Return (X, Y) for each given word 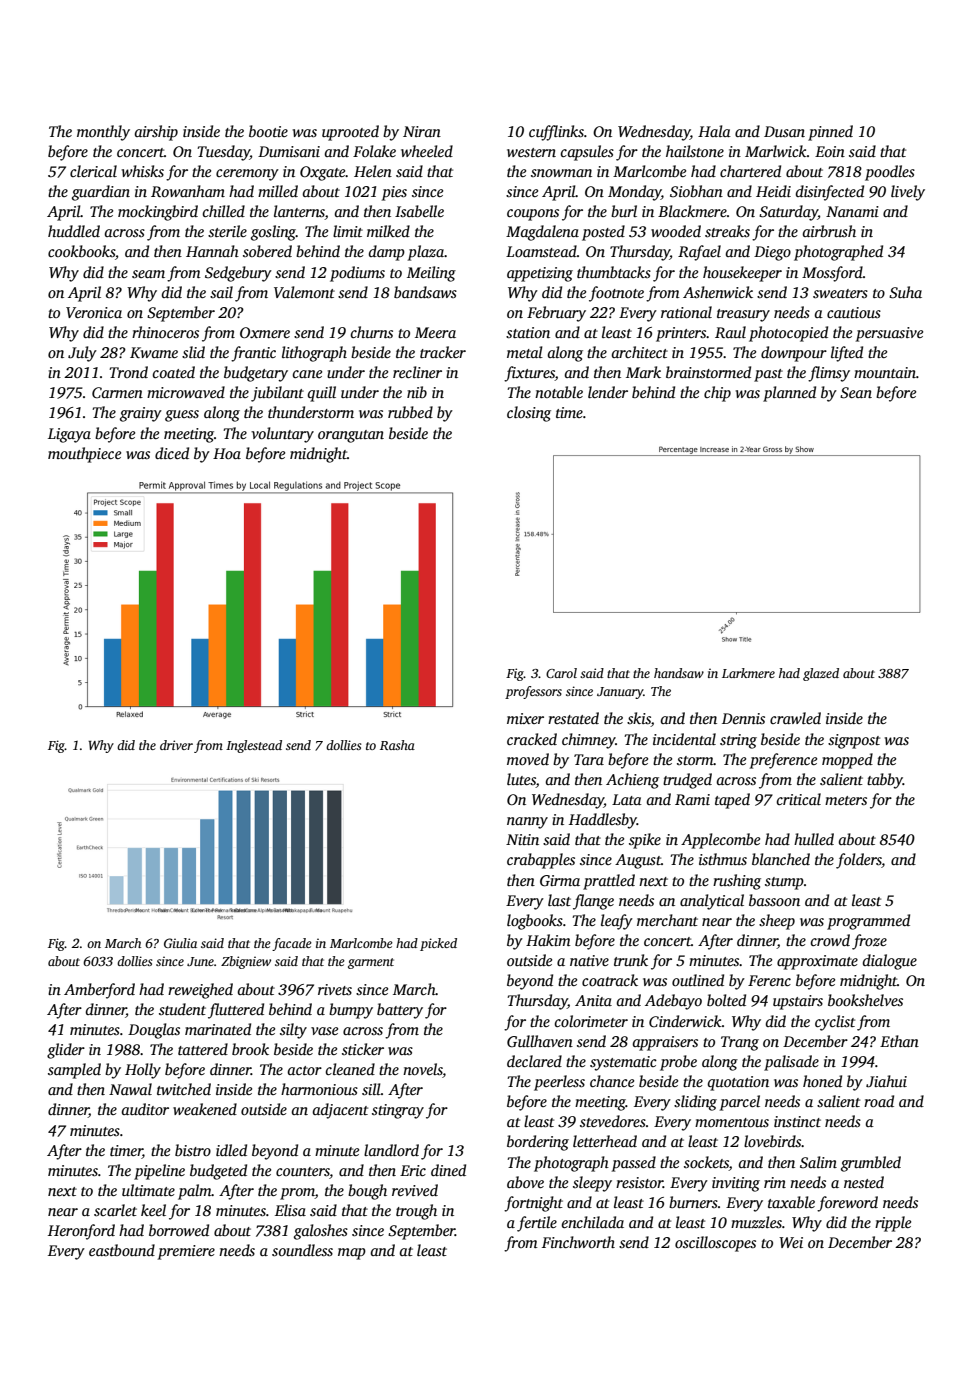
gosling (273, 233)
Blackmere (692, 211)
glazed (821, 674)
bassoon (774, 900)
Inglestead (254, 746)
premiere (186, 1252)
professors (533, 692)
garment (371, 963)
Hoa (227, 453)
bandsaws (425, 292)
